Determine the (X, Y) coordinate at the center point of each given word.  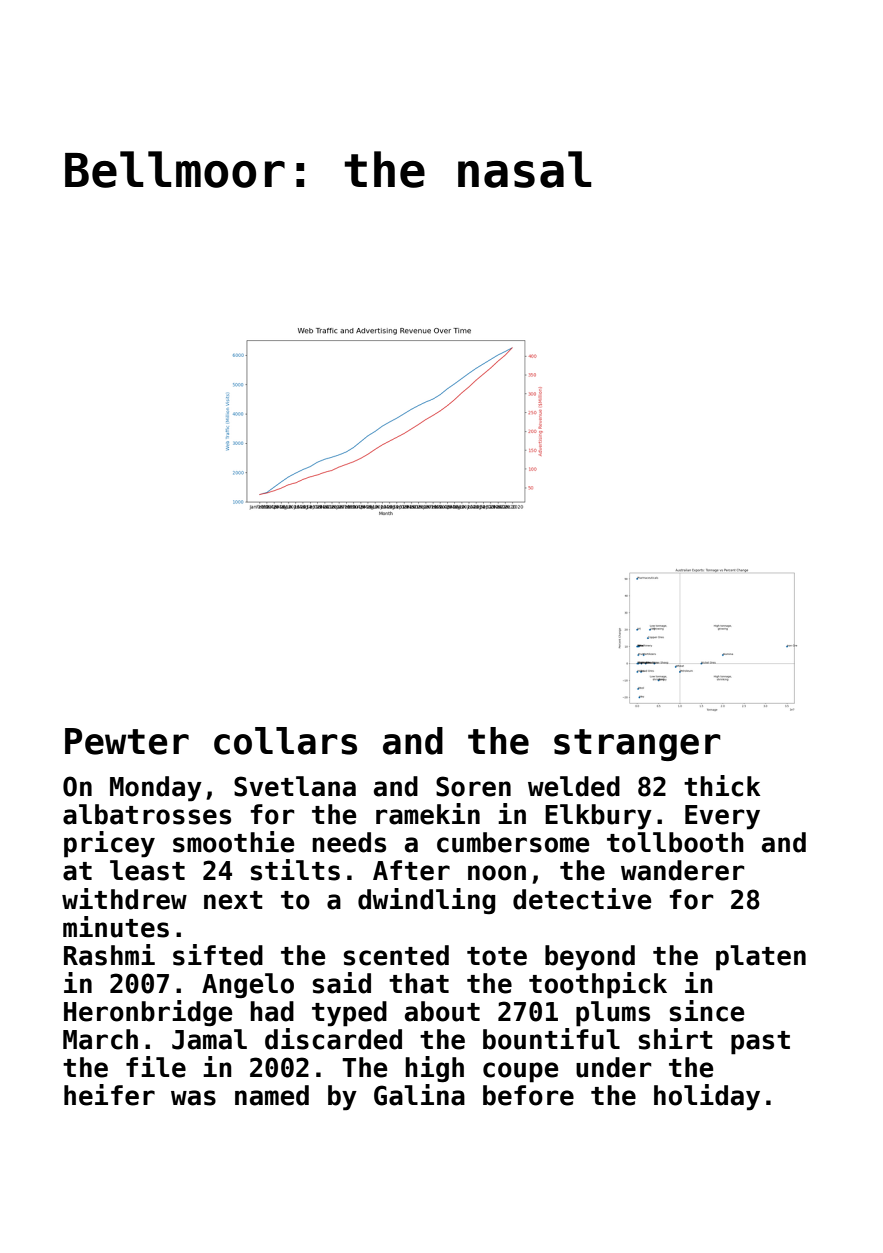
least (147, 870)
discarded (333, 1039)
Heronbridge (148, 1013)
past (760, 1043)
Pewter (127, 741)
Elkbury (598, 817)
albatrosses (147, 814)
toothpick (598, 985)
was (193, 1098)
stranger (637, 745)
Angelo (248, 986)
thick (722, 786)
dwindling (426, 901)
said (342, 983)
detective (582, 899)
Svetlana (295, 786)
